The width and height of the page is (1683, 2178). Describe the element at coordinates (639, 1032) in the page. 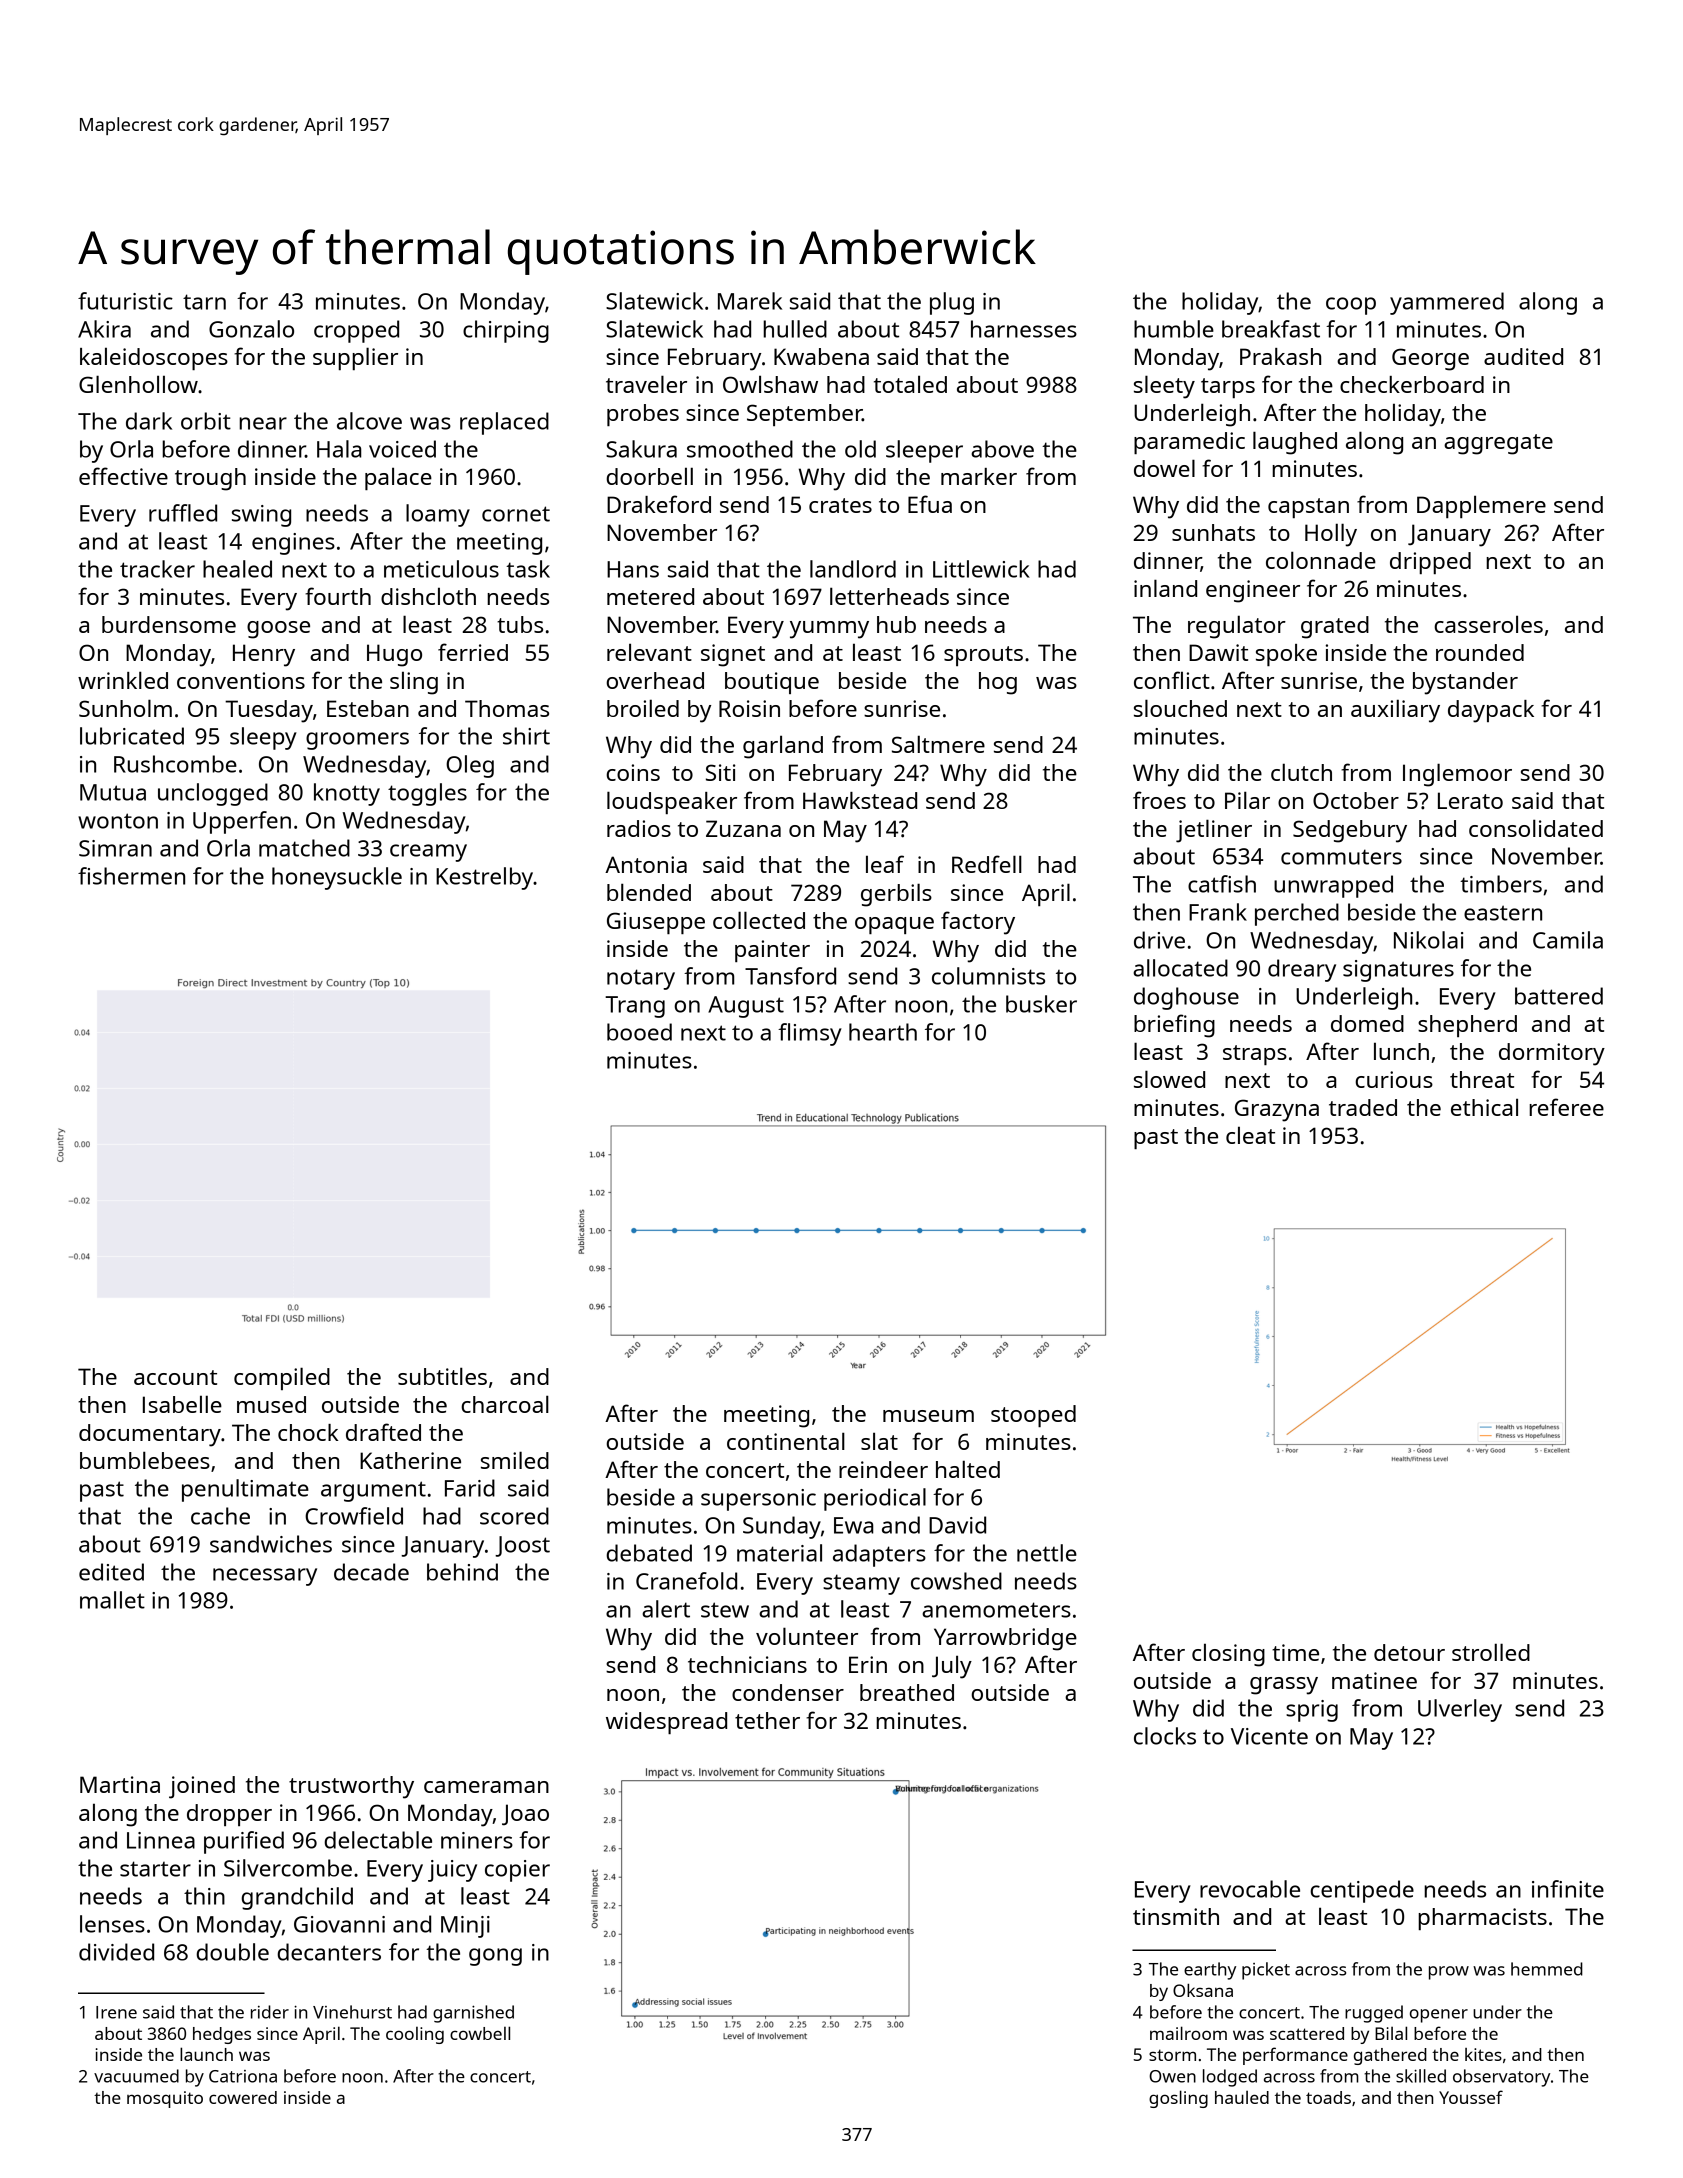

I see `booed` at that location.
